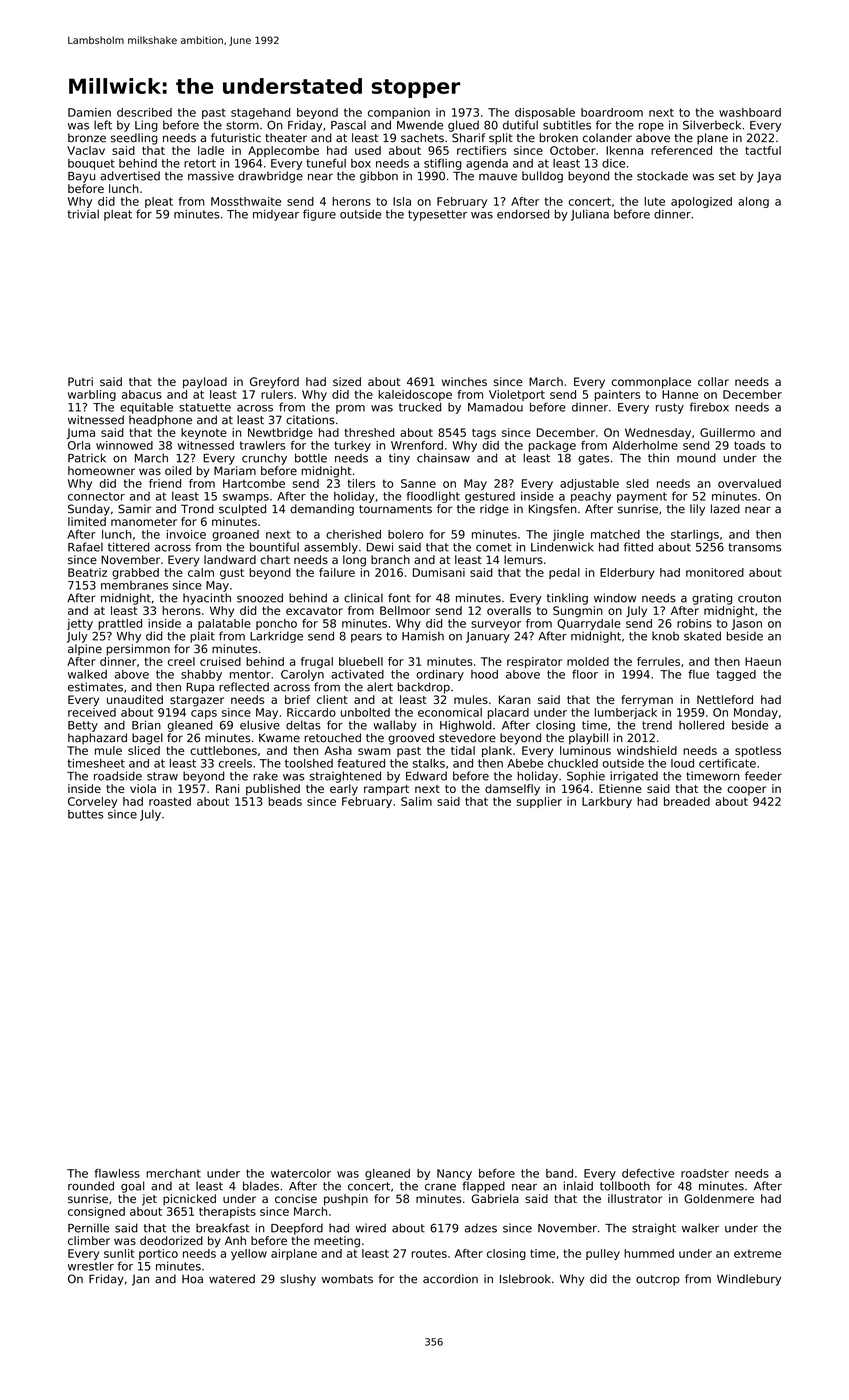  I want to click on boardroom, so click(612, 112).
